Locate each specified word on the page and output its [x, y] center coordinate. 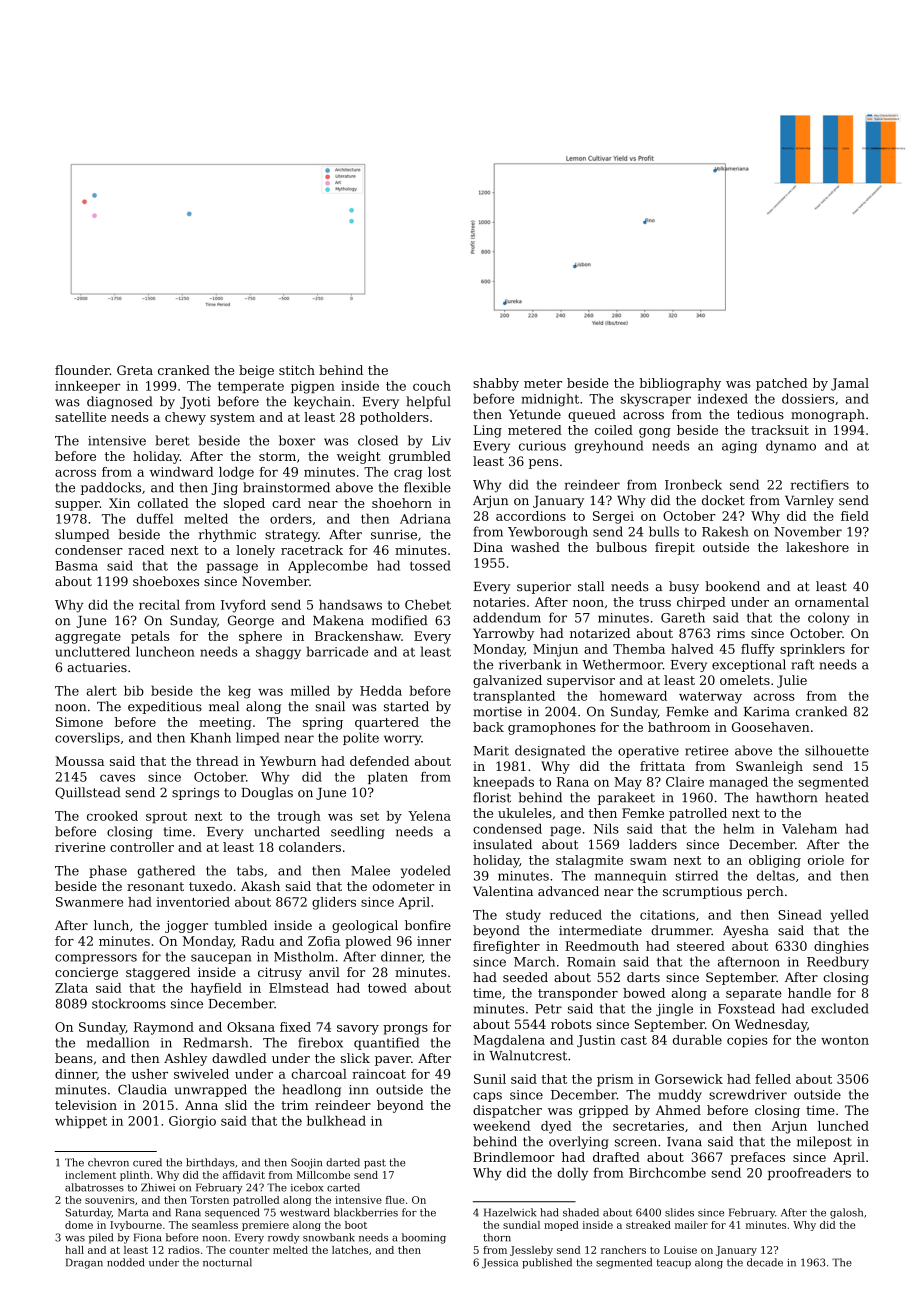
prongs [405, 1030]
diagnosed [120, 402]
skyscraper [655, 400]
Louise [680, 1250]
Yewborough [548, 532]
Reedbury [838, 962]
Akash [260, 886]
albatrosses [94, 1187]
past [375, 1164]
